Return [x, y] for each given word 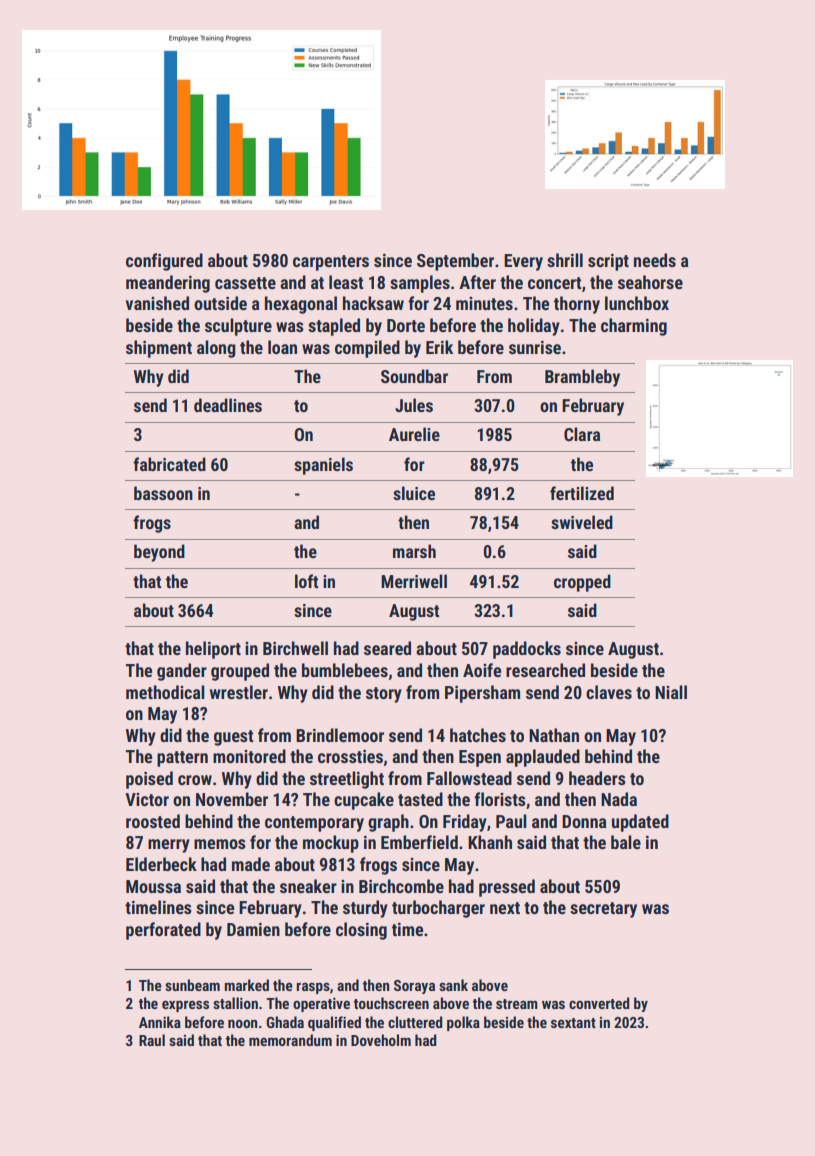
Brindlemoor [340, 735]
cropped [582, 583]
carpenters [331, 263]
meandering [168, 284]
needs [655, 260]
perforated [163, 931]
